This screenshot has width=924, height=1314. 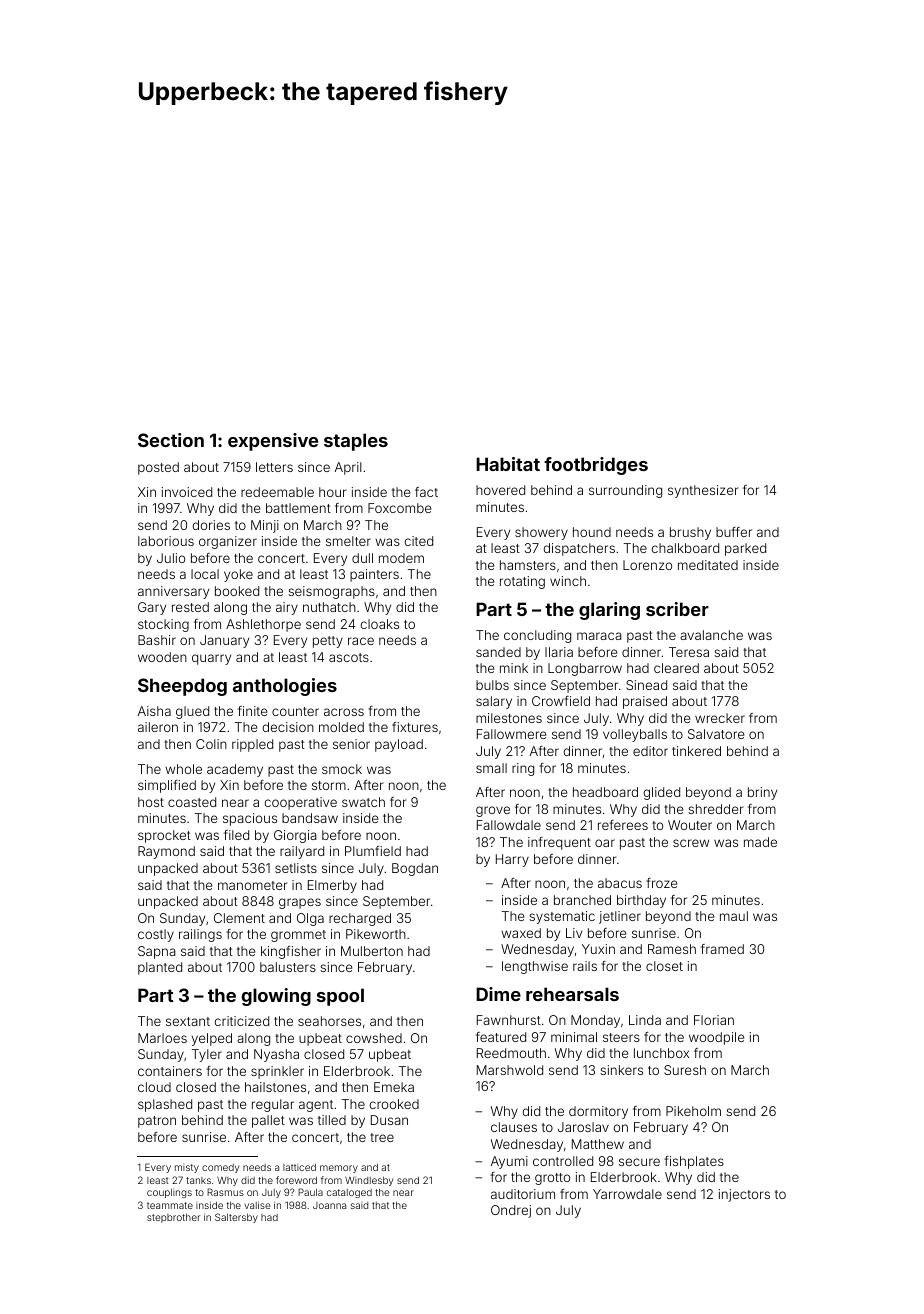 I want to click on memory, so click(x=339, y=1169).
